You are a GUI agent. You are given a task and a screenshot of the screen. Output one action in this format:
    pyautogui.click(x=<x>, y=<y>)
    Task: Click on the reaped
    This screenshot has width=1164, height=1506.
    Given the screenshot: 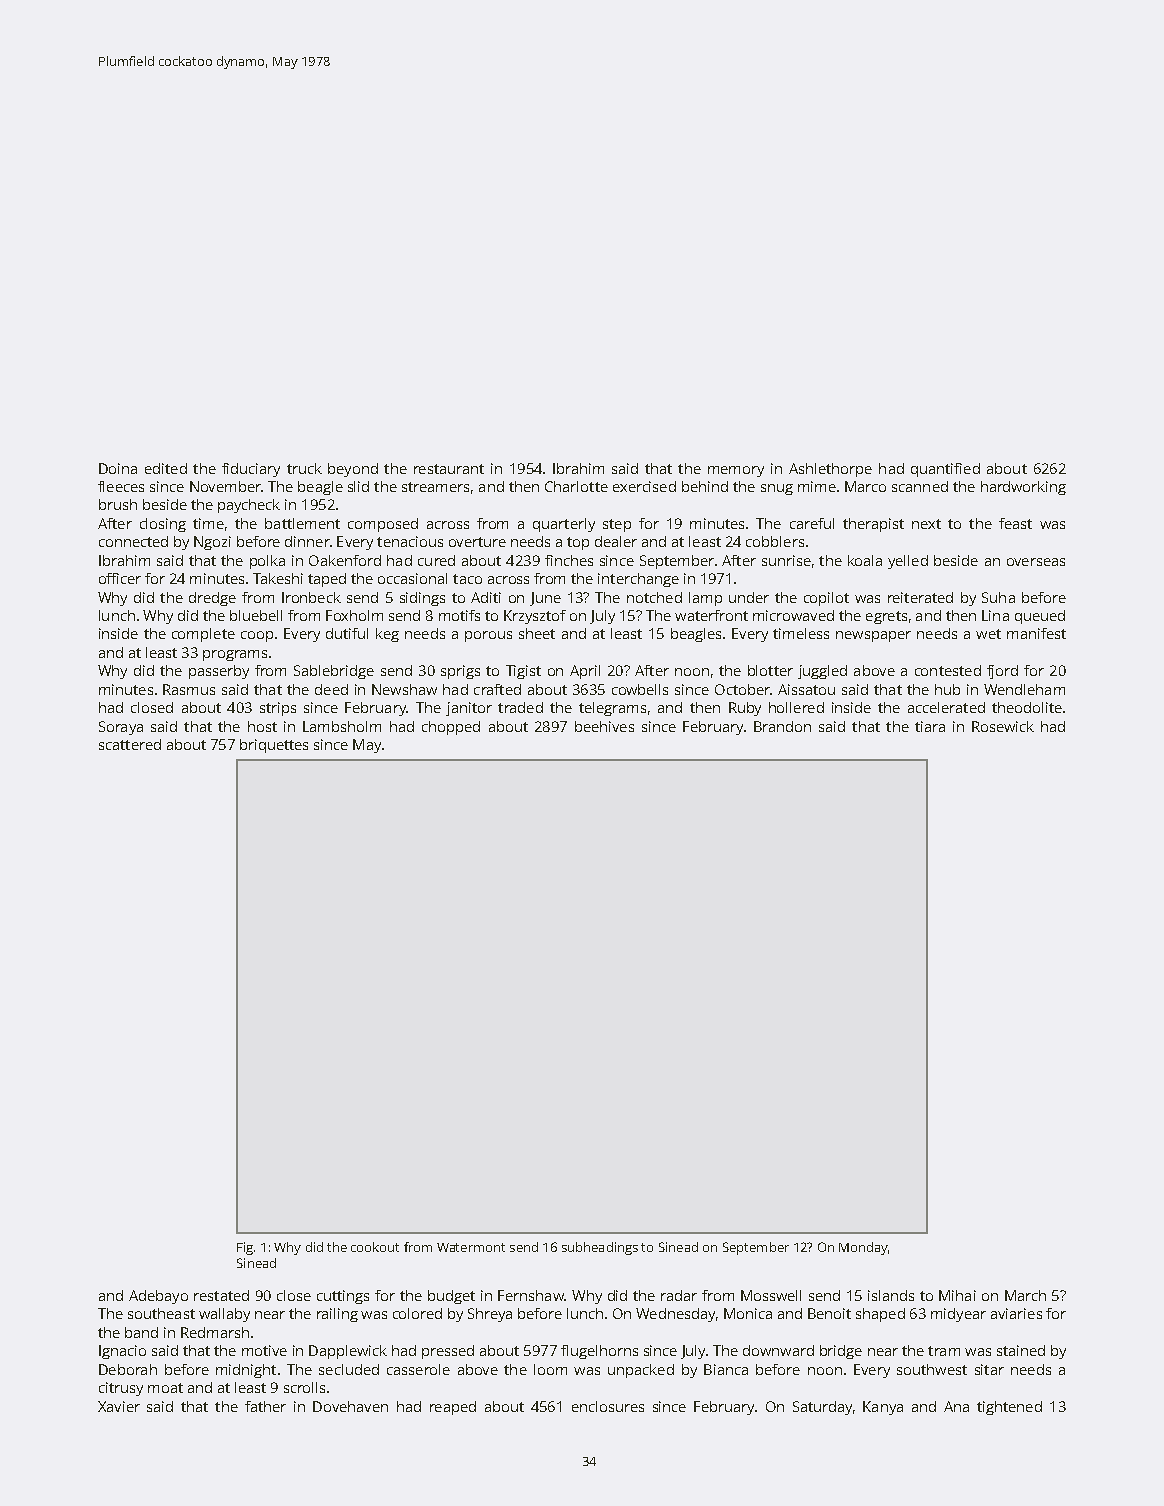 What is the action you would take?
    pyautogui.click(x=453, y=1408)
